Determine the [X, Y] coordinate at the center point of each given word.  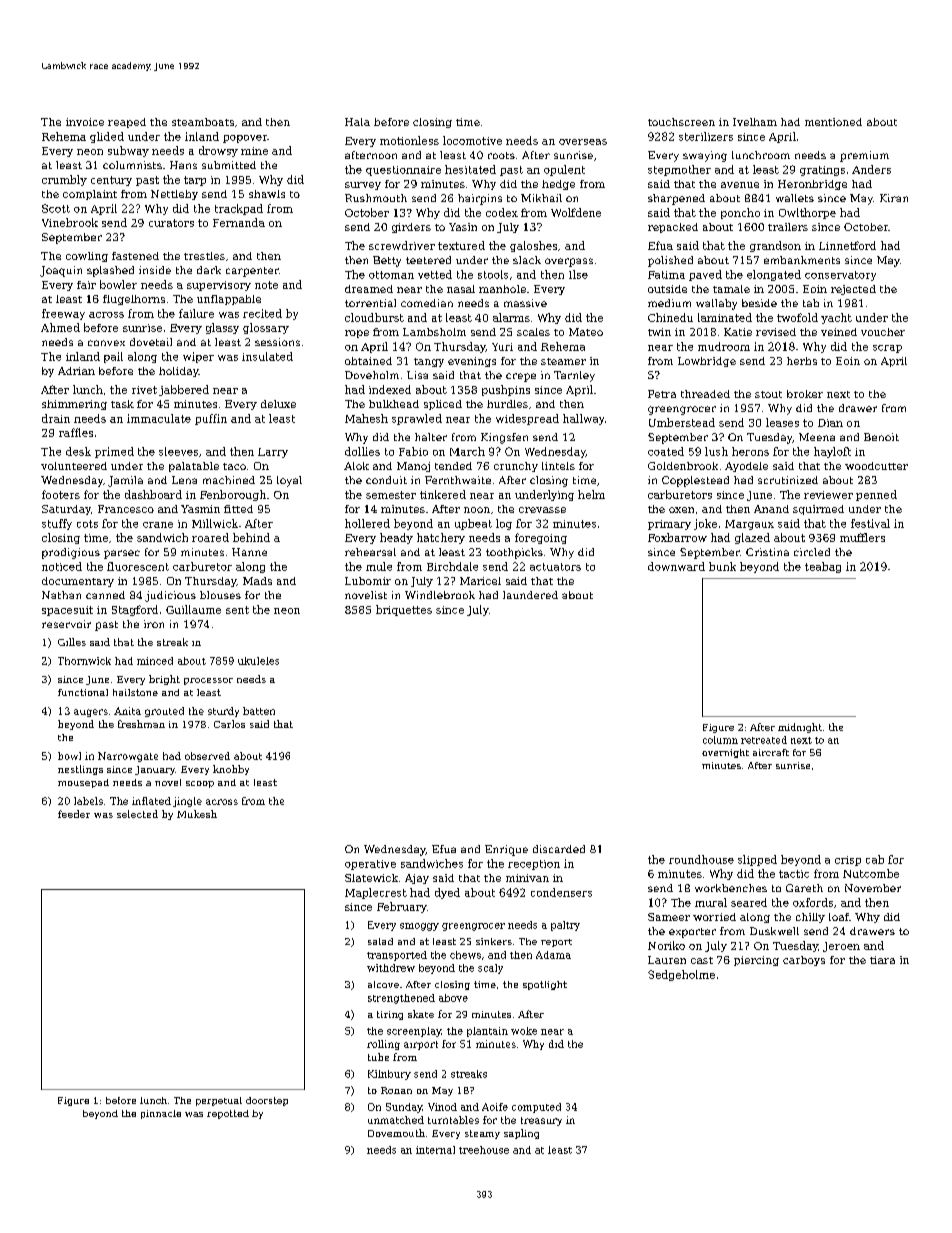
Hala [357, 122]
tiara [882, 960]
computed [536, 1108]
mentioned [833, 122]
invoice [85, 122]
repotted [228, 1114]
